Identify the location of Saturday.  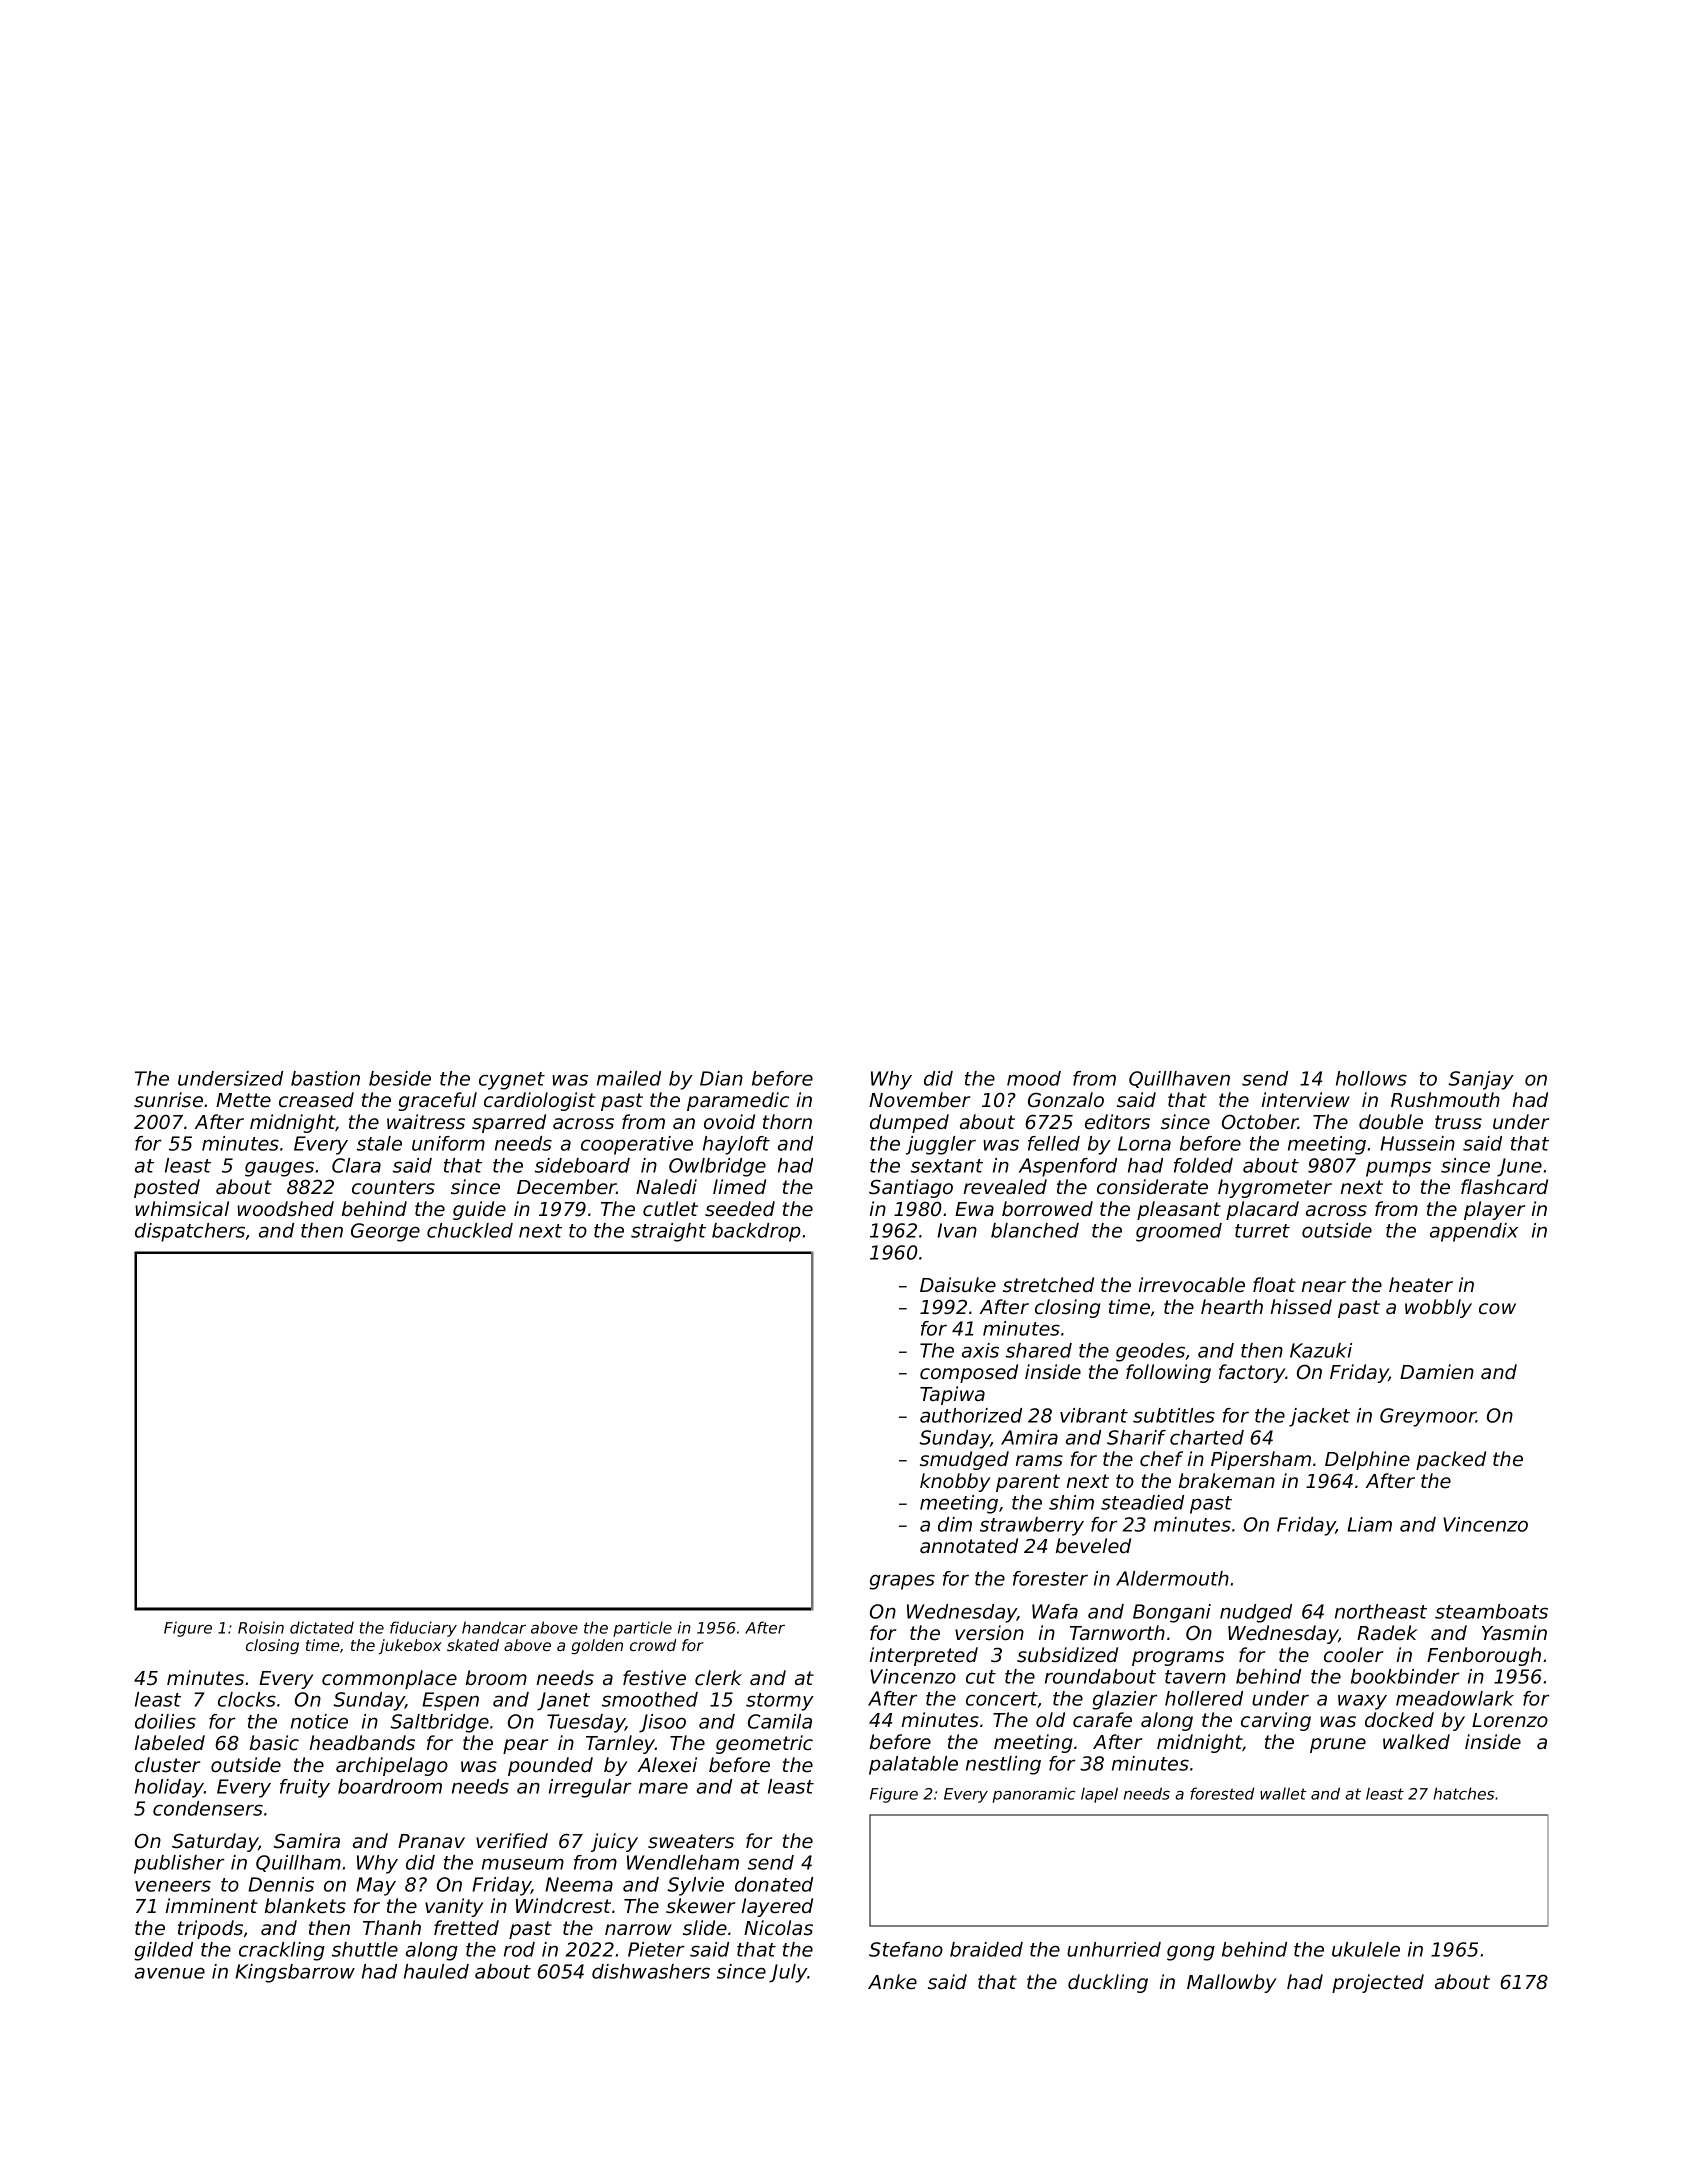
(215, 1842).
